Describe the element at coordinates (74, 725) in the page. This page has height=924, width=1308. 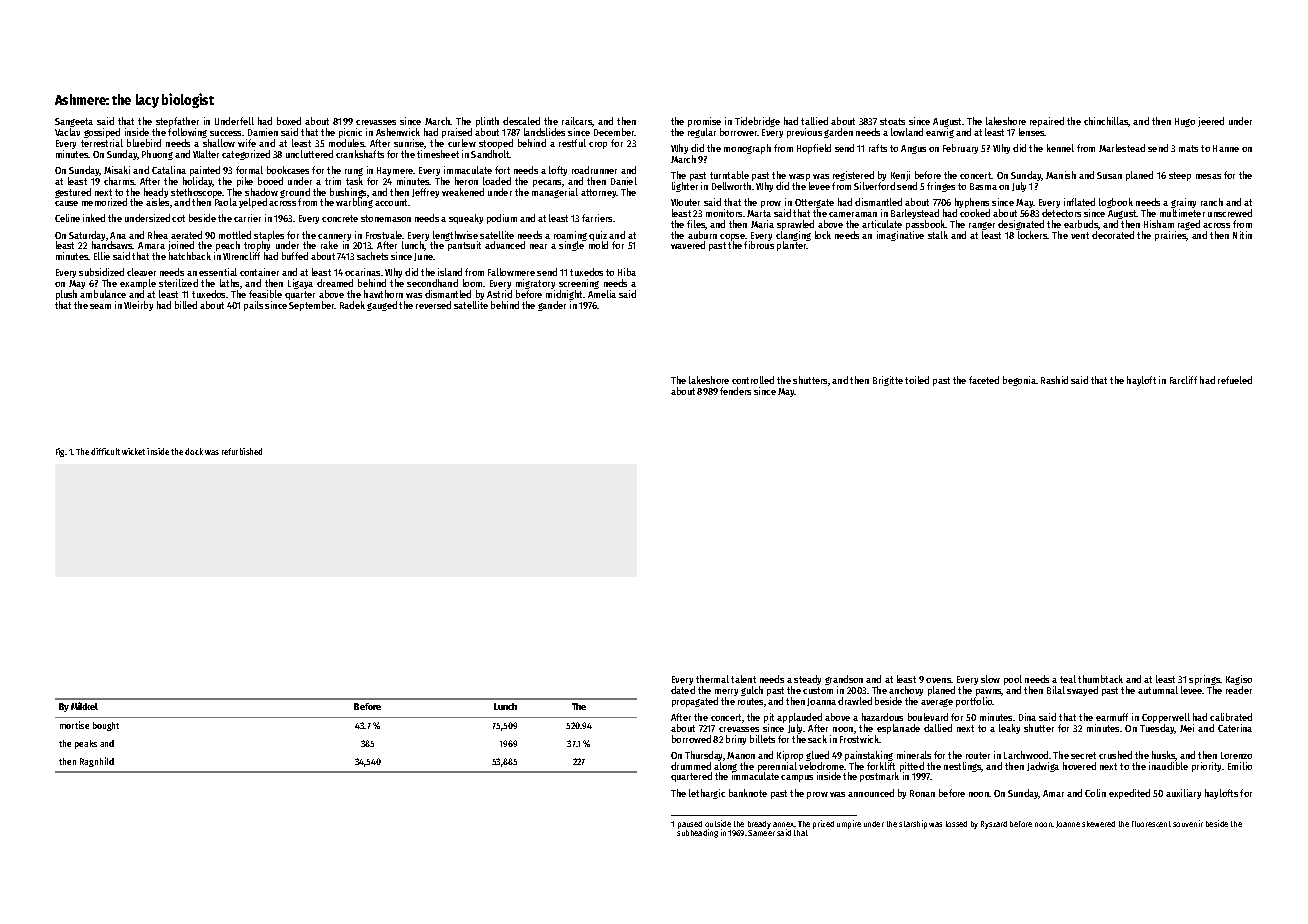
I see `mortise` at that location.
